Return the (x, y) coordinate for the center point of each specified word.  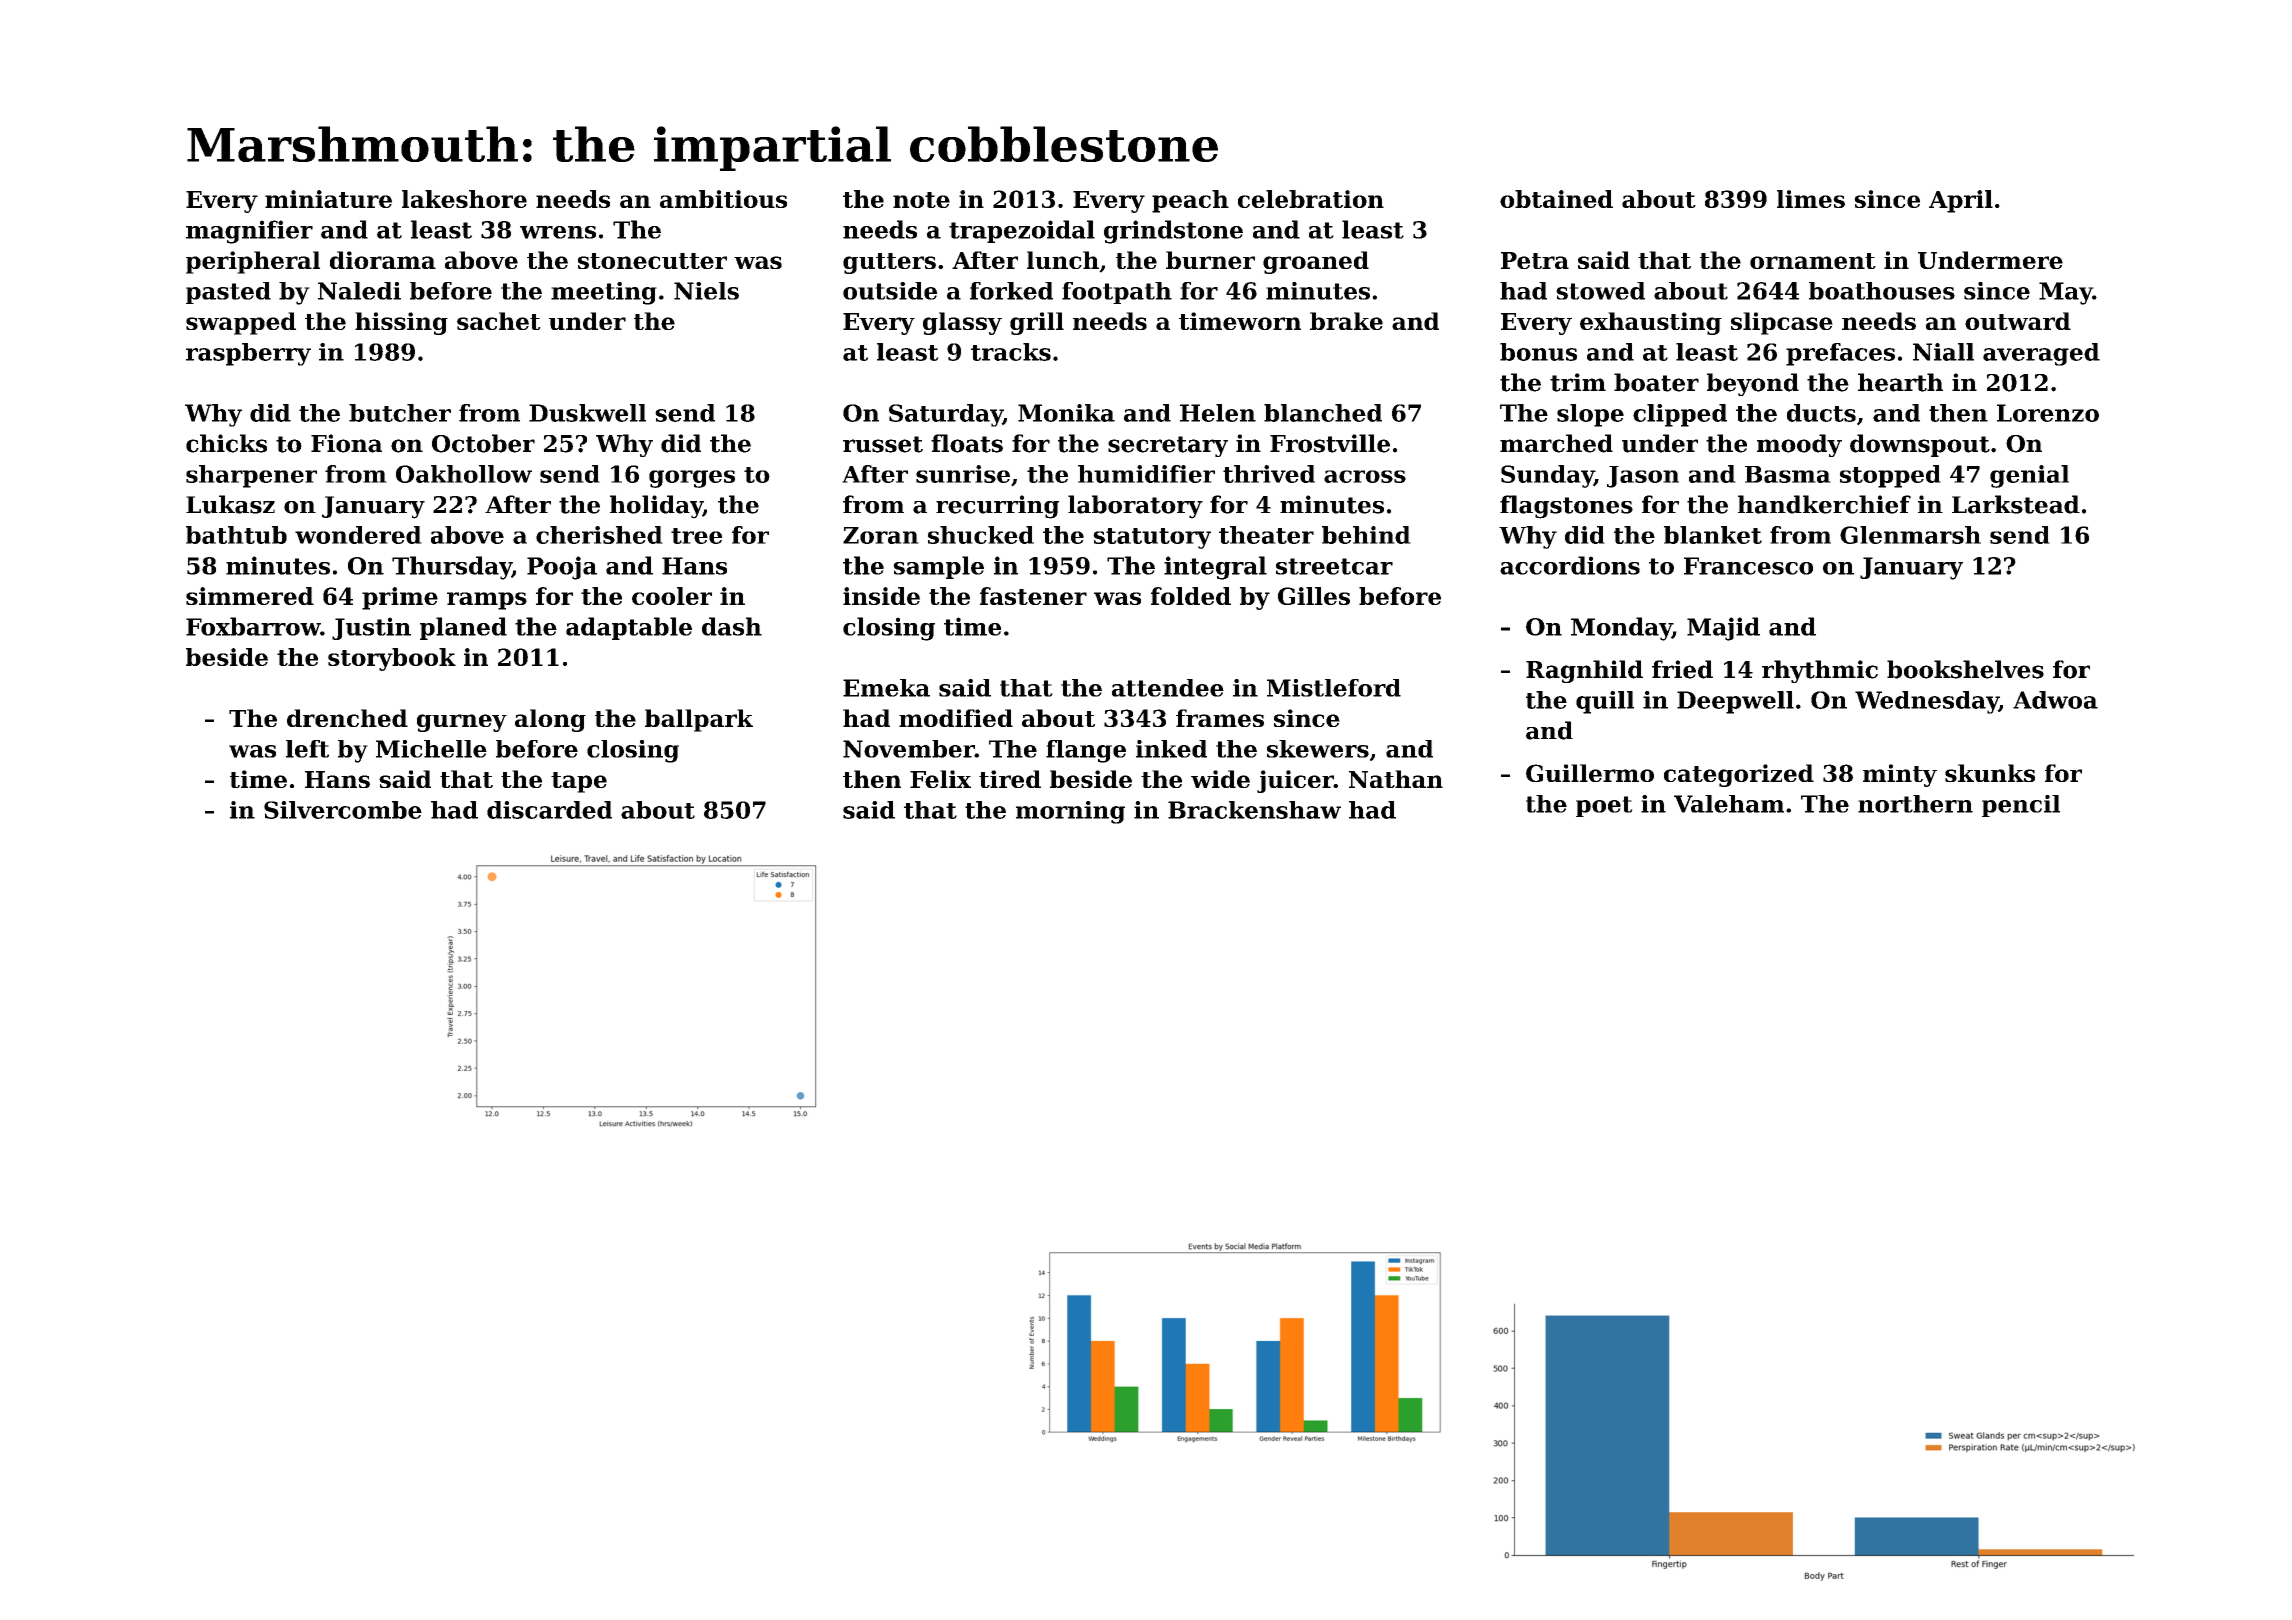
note (921, 200)
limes (1811, 199)
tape (579, 782)
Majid (1723, 629)
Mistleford (1334, 688)
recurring (997, 507)
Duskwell (587, 413)
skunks (1990, 773)
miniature (328, 199)
